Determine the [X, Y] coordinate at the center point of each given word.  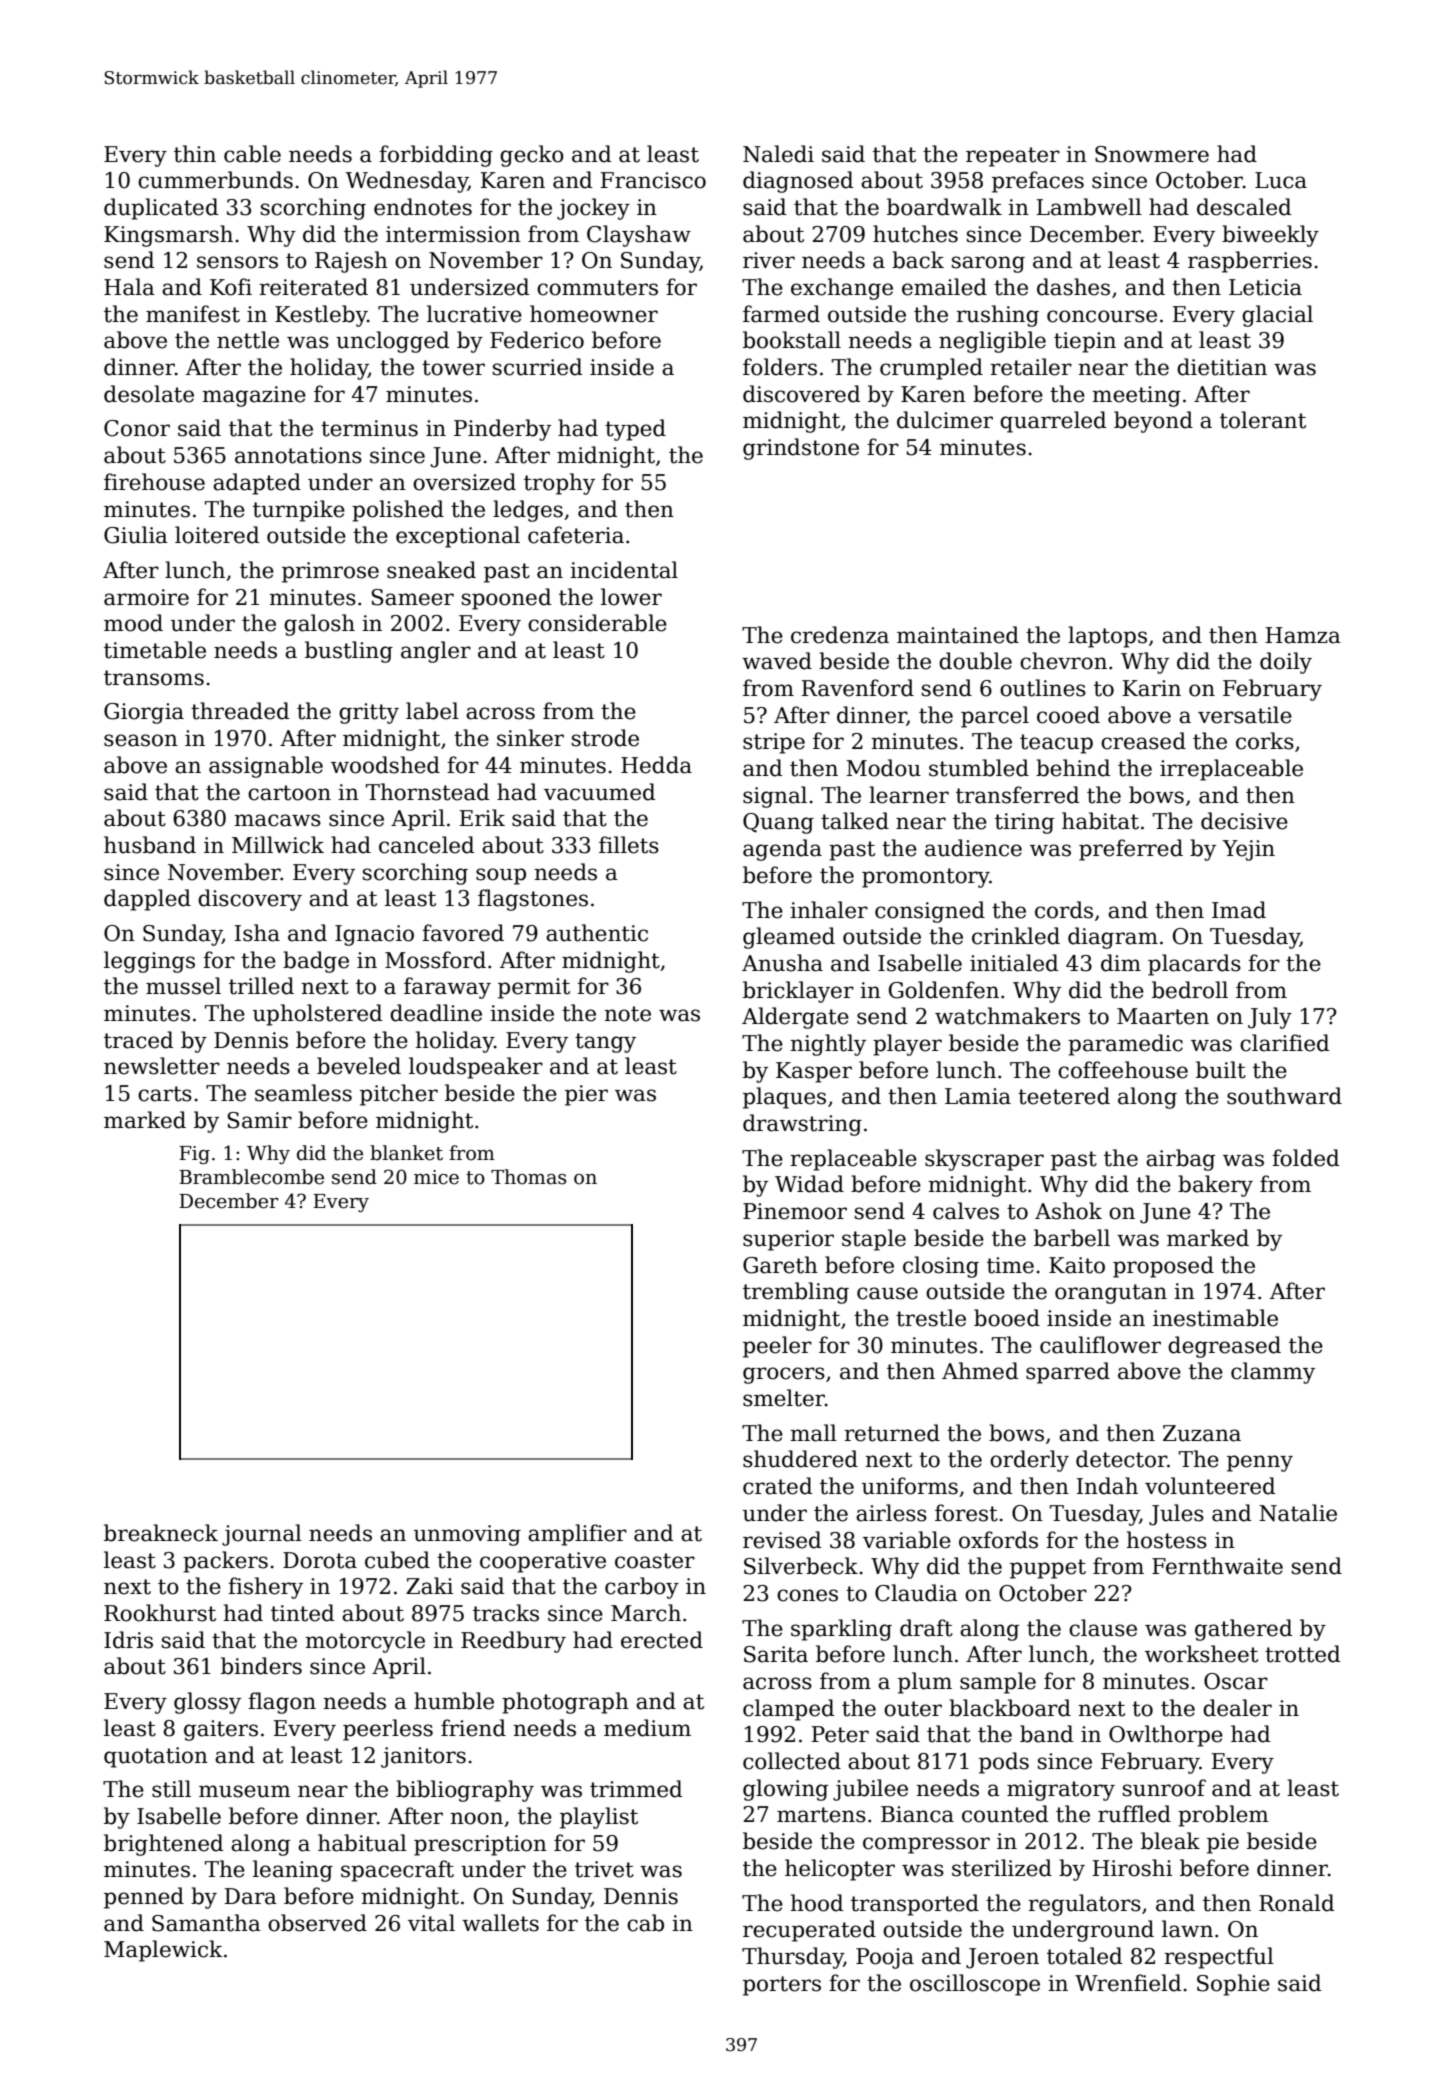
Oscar [1236, 1681]
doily [1286, 663]
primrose [330, 572]
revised [782, 1540]
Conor [137, 428]
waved [777, 661]
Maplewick [163, 1951]
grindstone [801, 449]
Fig [194, 1155]
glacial [1277, 316]
